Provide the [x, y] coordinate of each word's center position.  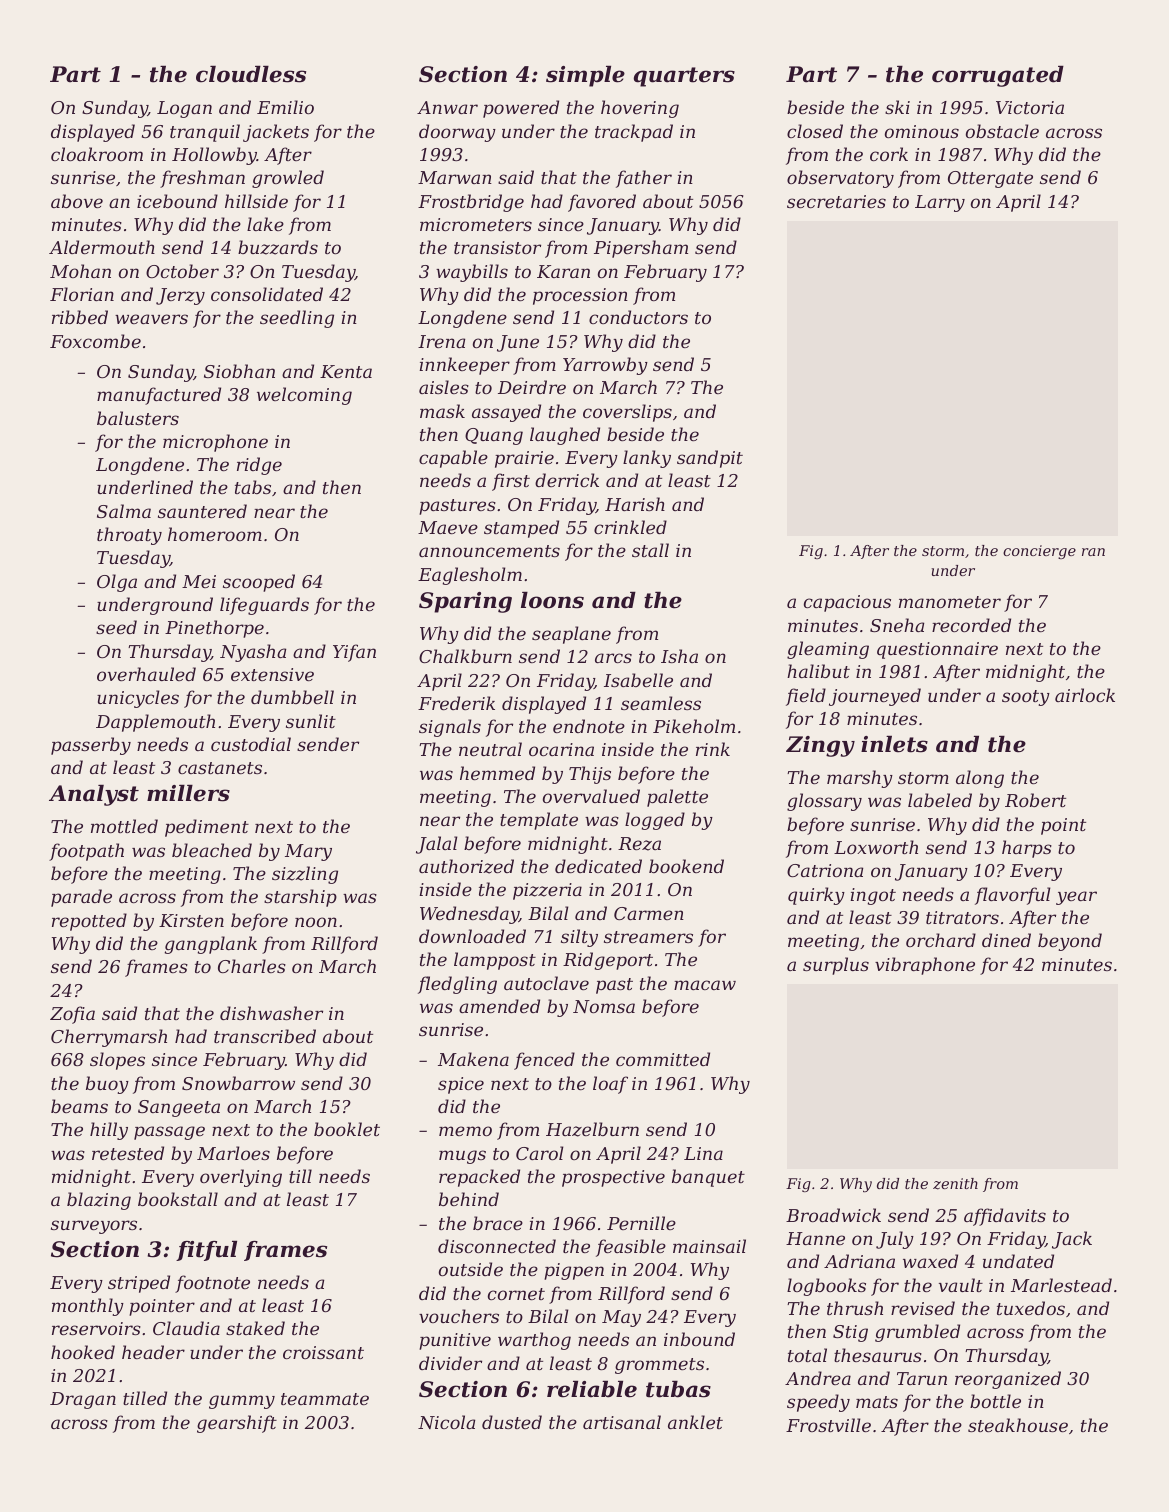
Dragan [83, 1400]
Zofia [72, 1015]
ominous [922, 131]
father [644, 179]
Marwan [455, 177]
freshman [202, 179]
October [182, 271]
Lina [703, 1153]
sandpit [710, 459]
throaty [129, 536]
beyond [1070, 942]
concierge [1039, 552]
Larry [940, 203]
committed [663, 1059]
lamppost [495, 961]
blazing [99, 1201]
